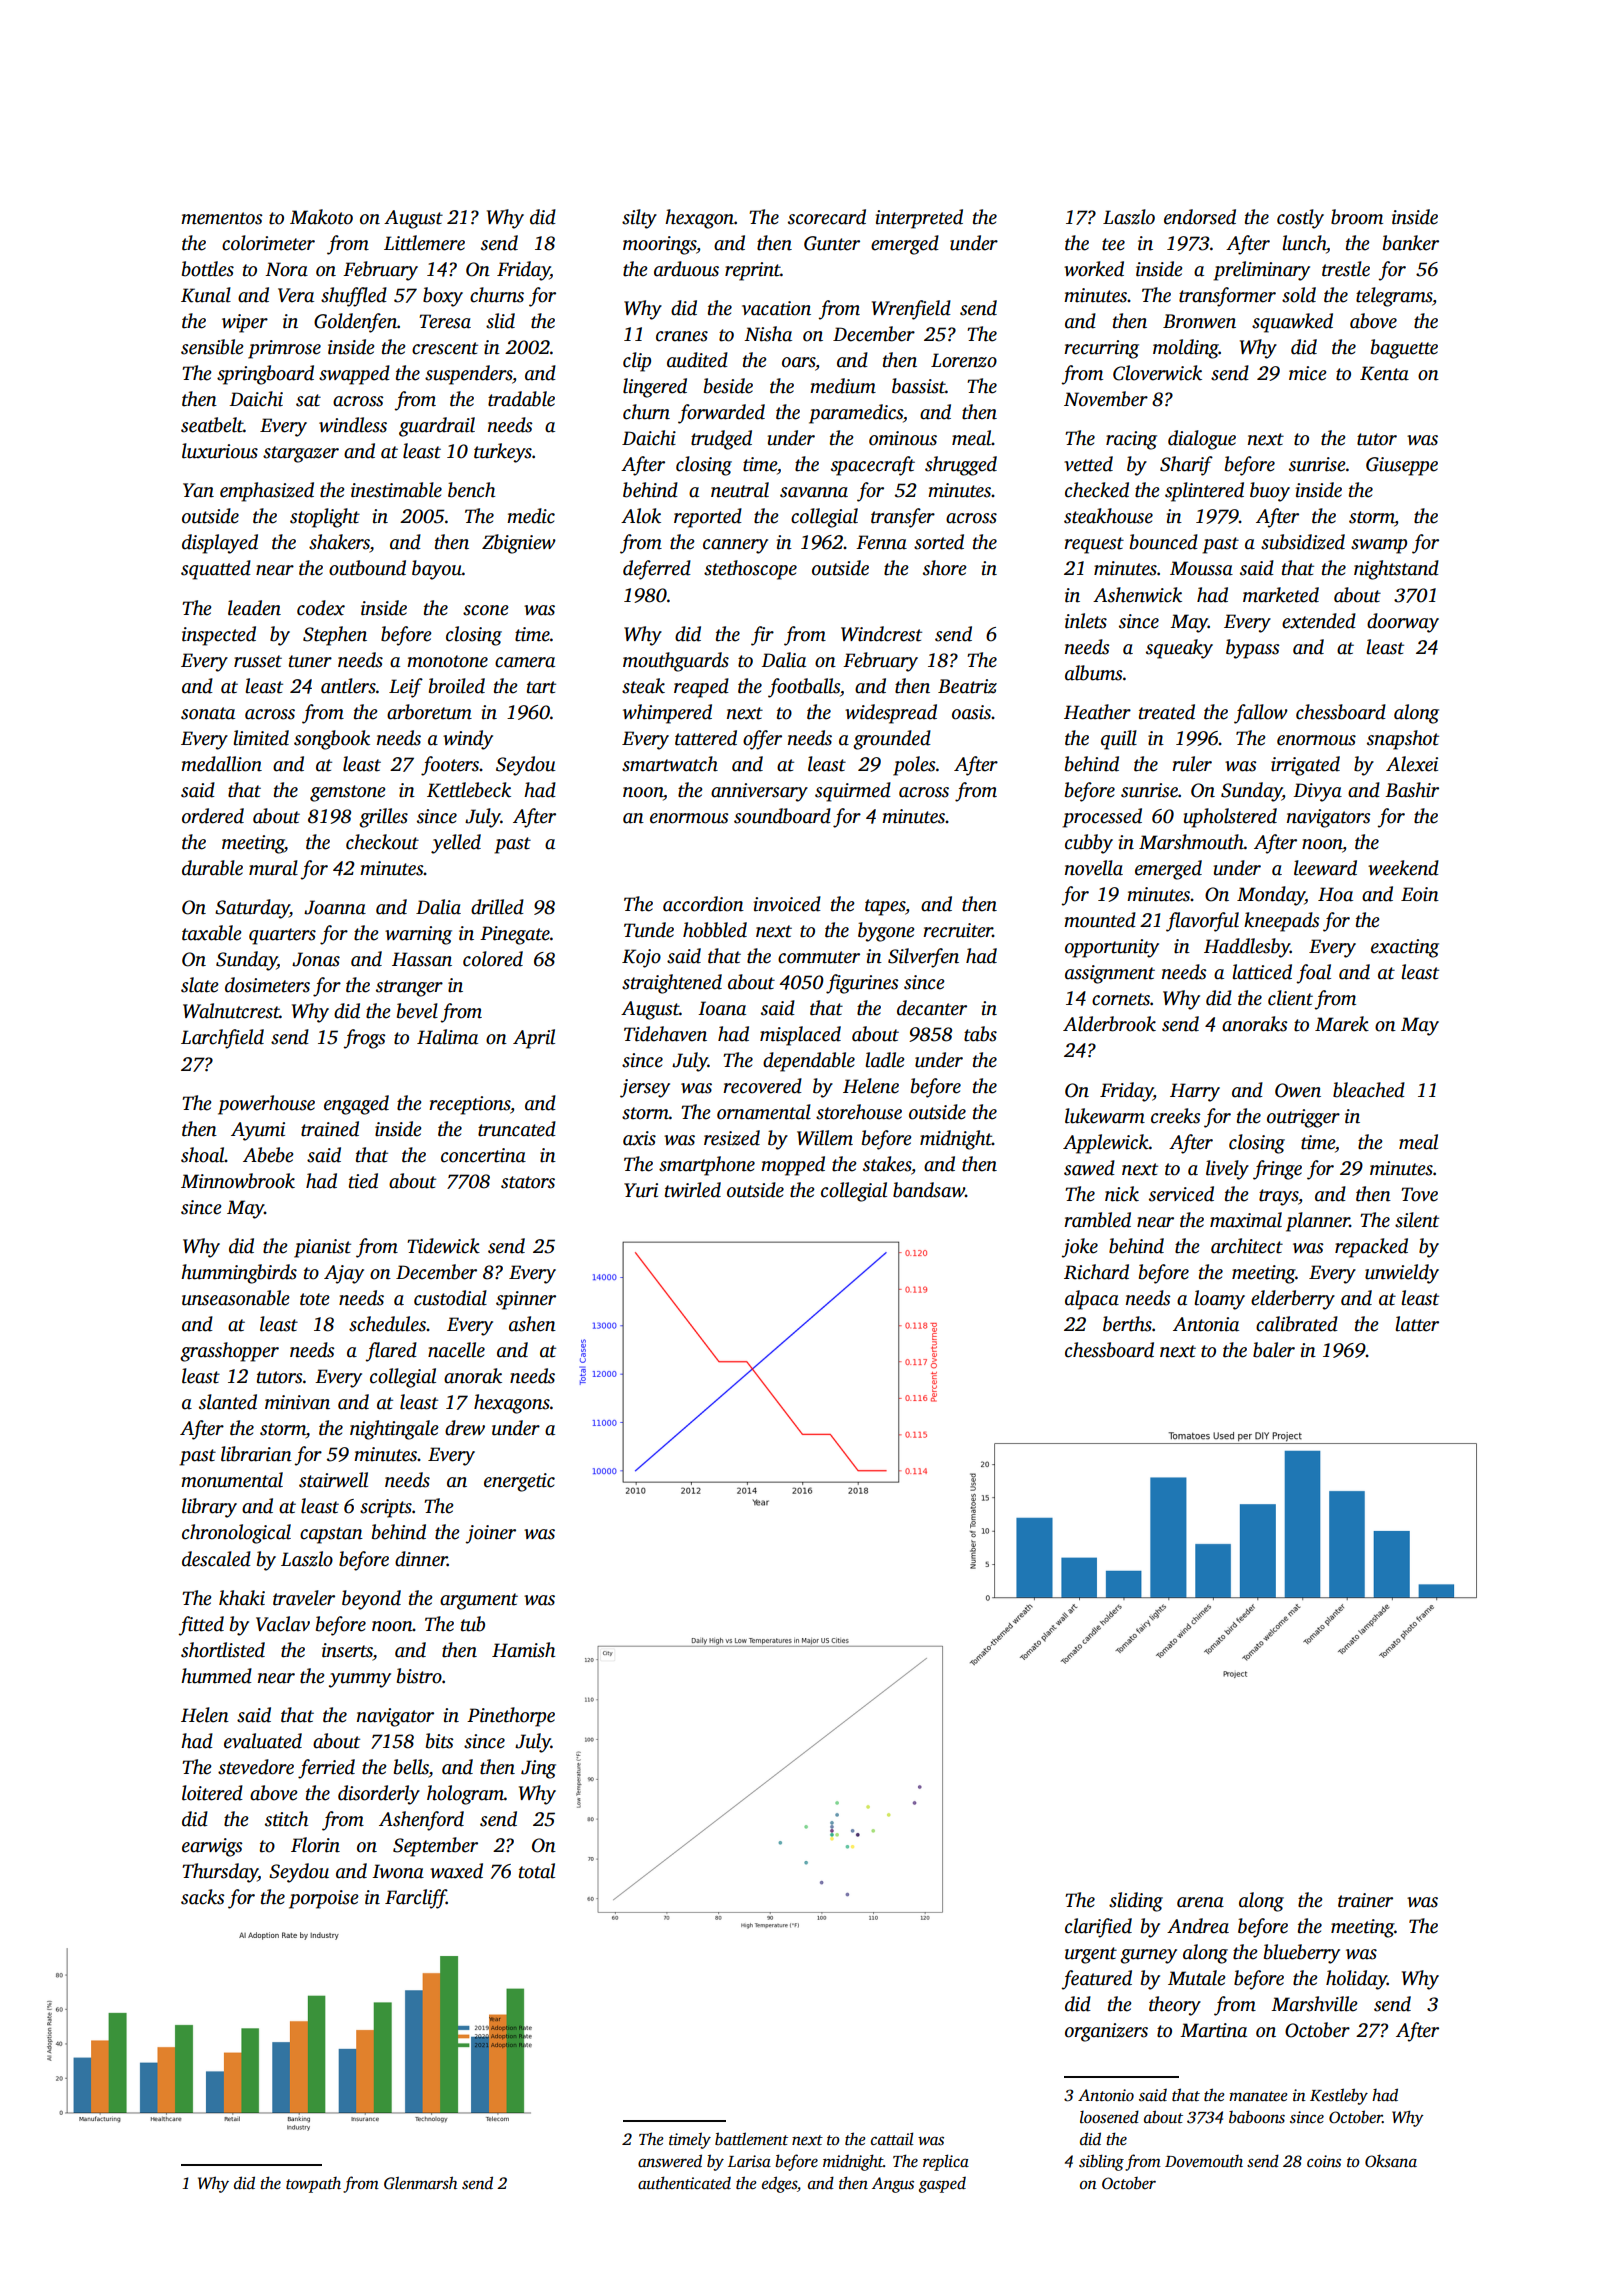  What do you see at coordinates (827, 217) in the document?
I see `scorecard` at bounding box center [827, 217].
